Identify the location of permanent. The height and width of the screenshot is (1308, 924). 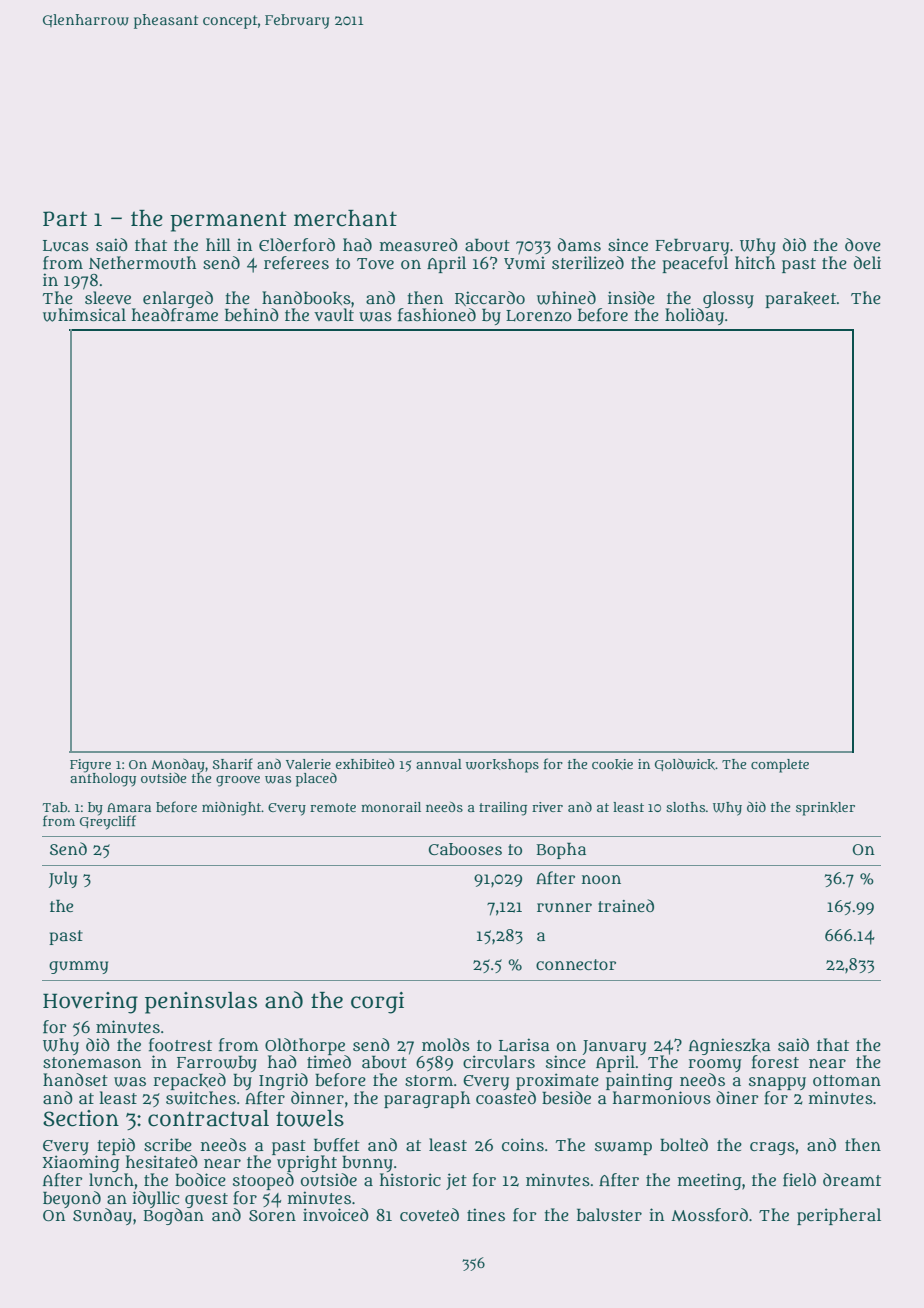
(228, 221).
